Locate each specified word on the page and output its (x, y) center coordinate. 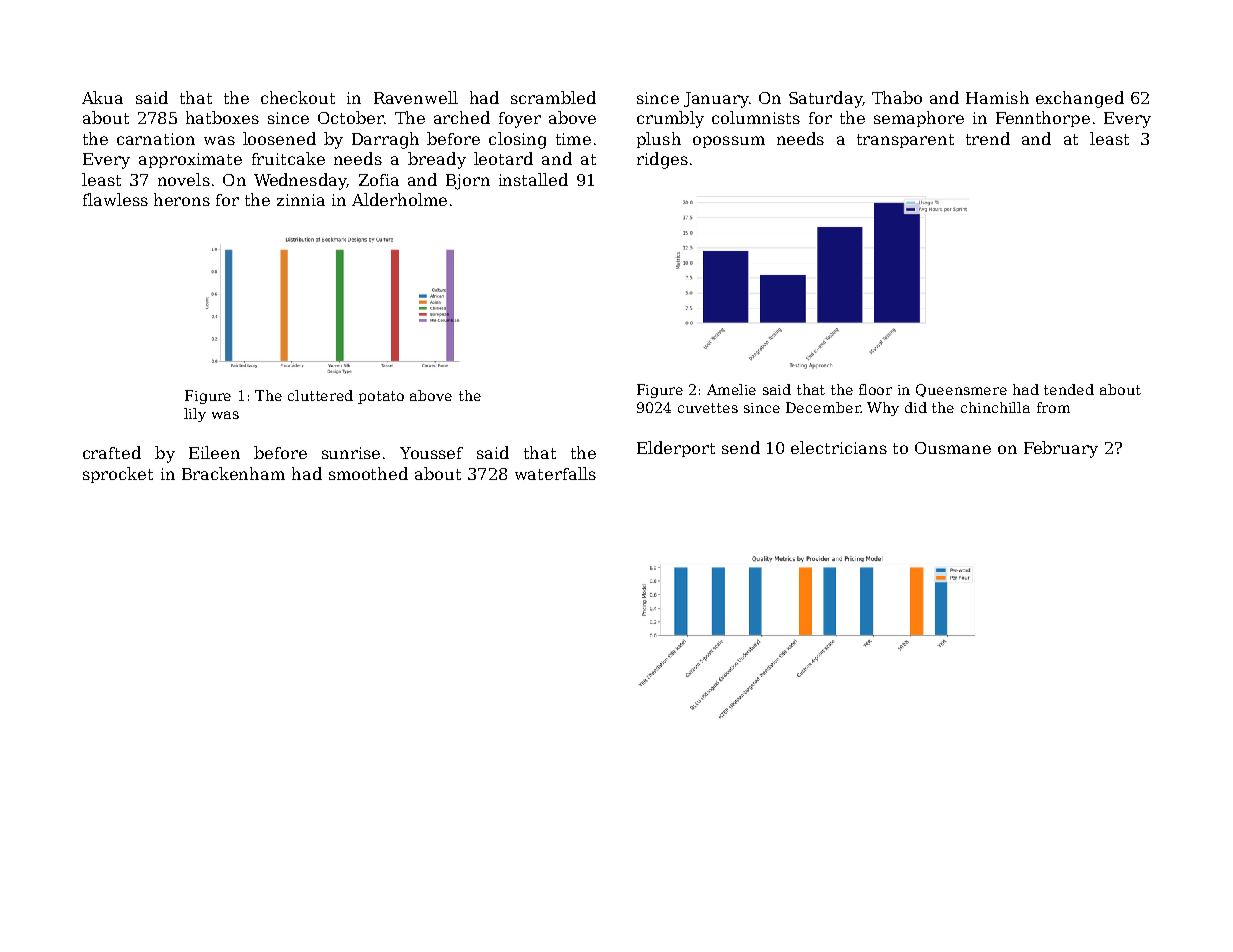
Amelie (731, 389)
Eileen (214, 452)
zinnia (301, 200)
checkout (298, 97)
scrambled (553, 97)
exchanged (1080, 99)
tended (1069, 389)
